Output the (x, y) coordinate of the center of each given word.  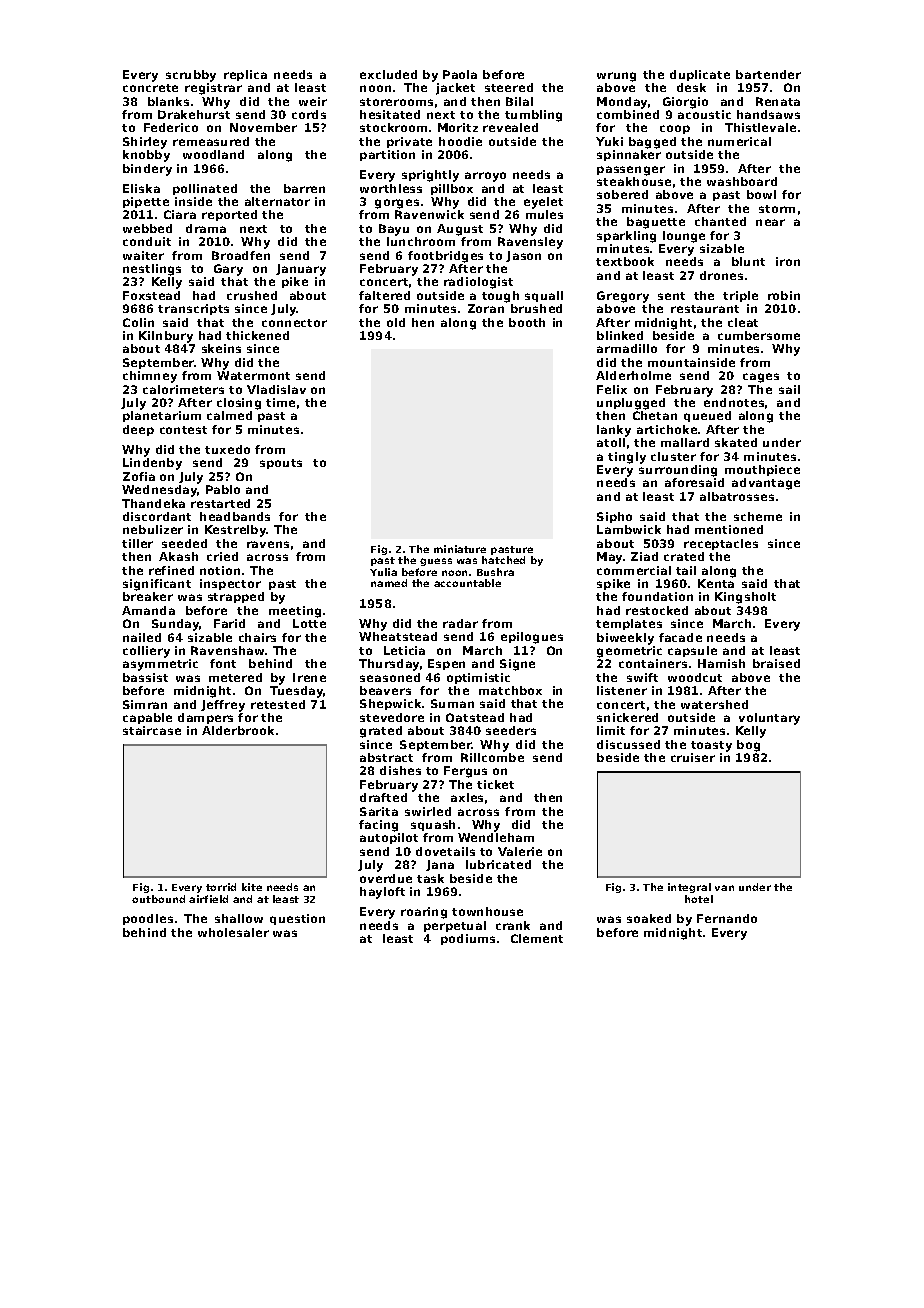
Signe (517, 665)
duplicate (700, 75)
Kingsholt (745, 598)
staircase (152, 730)
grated (381, 732)
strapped (236, 597)
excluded (388, 74)
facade (680, 637)
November (263, 127)
